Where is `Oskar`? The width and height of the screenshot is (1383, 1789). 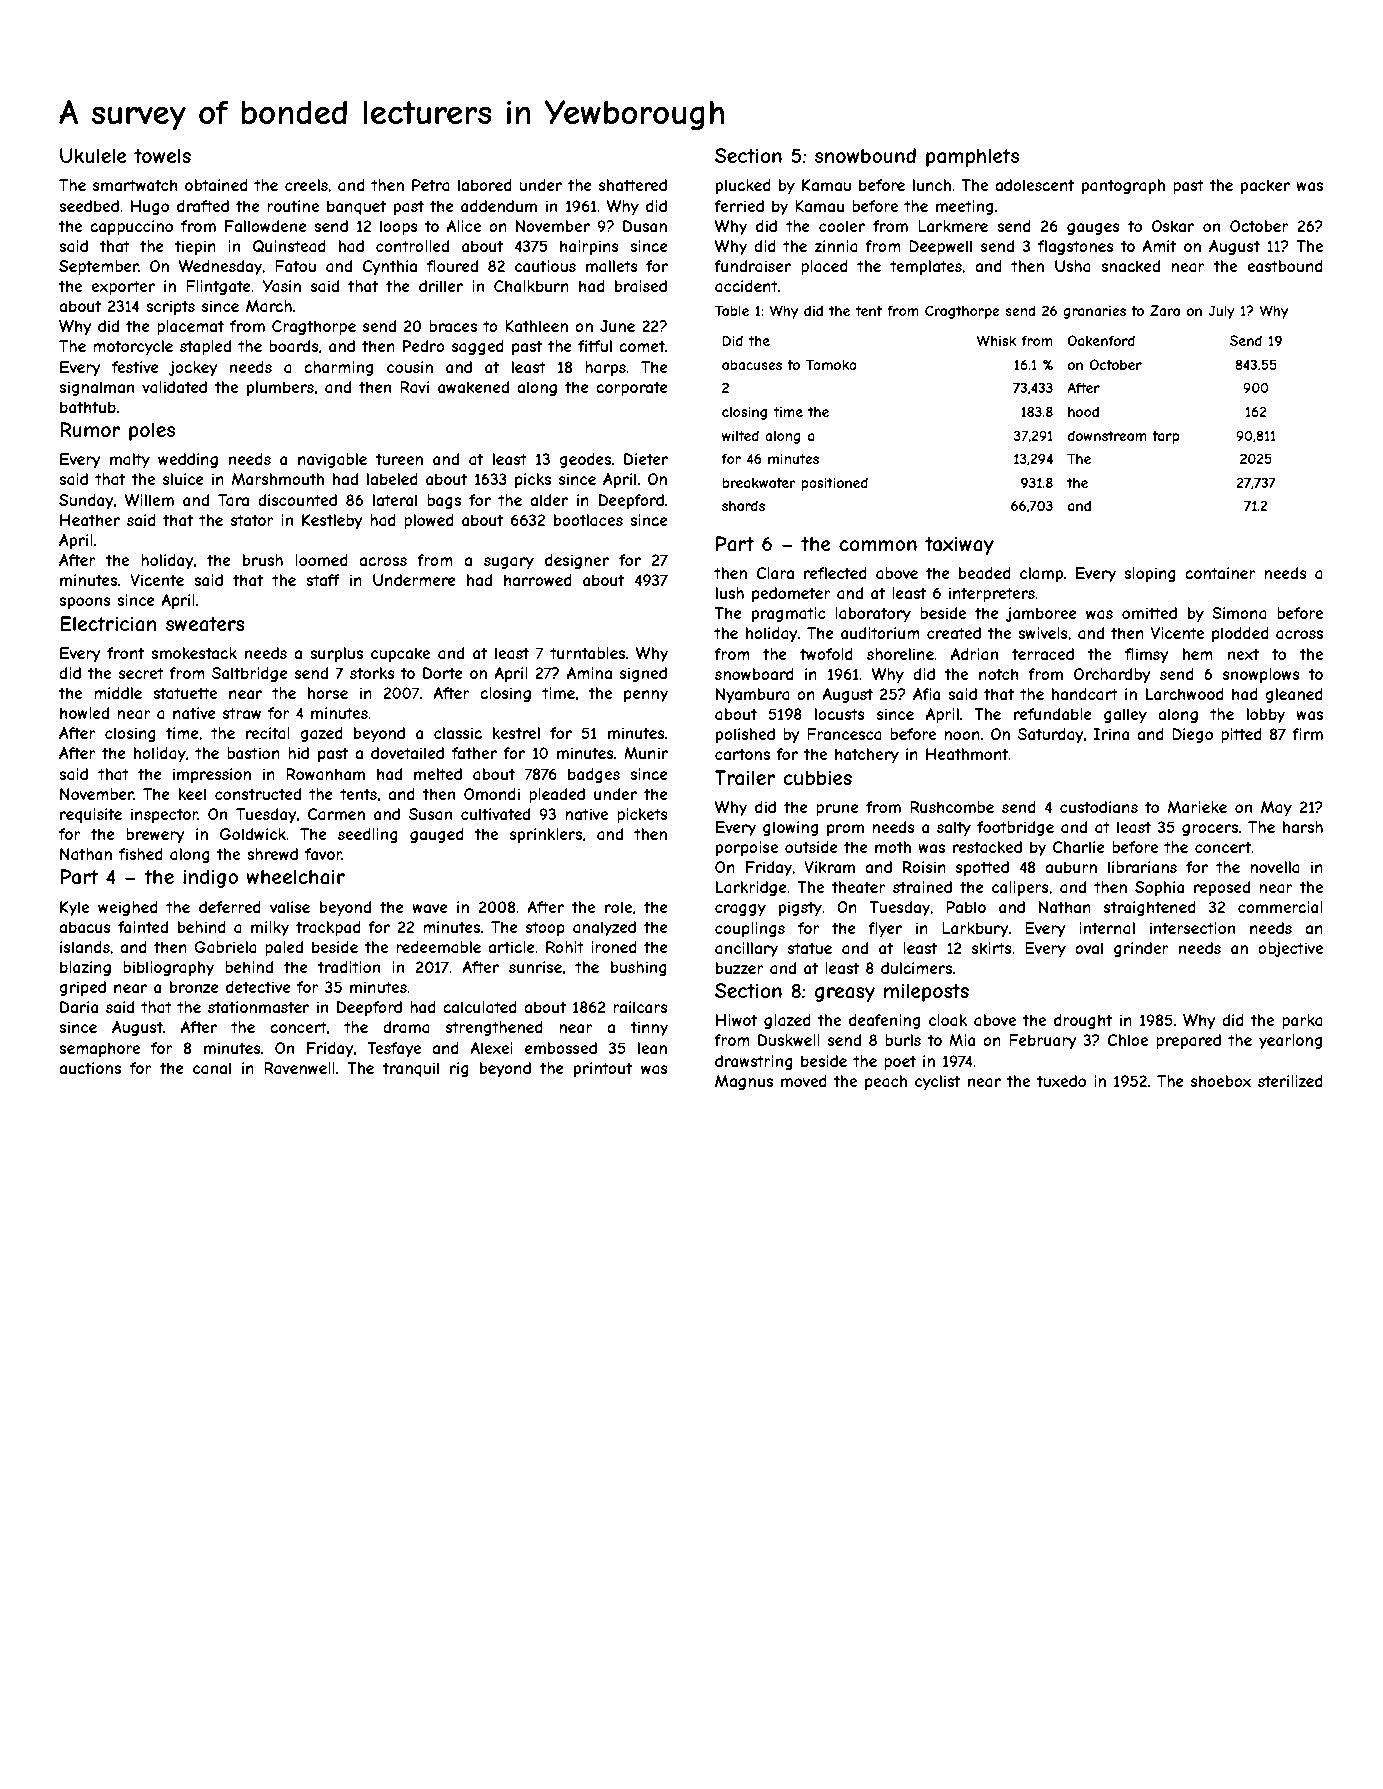
Oskar is located at coordinates (1173, 226).
